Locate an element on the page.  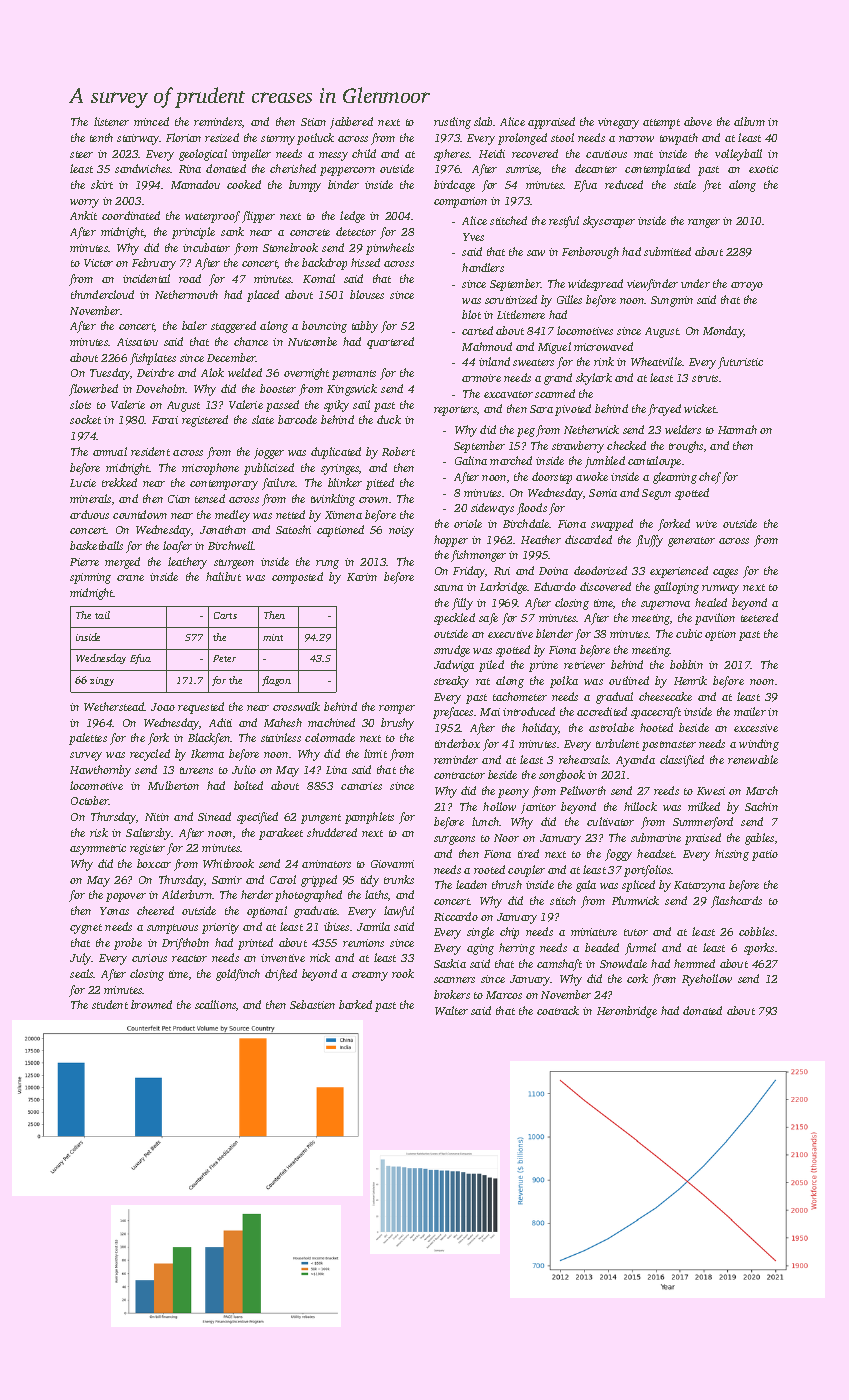
minced is located at coordinates (151, 121).
